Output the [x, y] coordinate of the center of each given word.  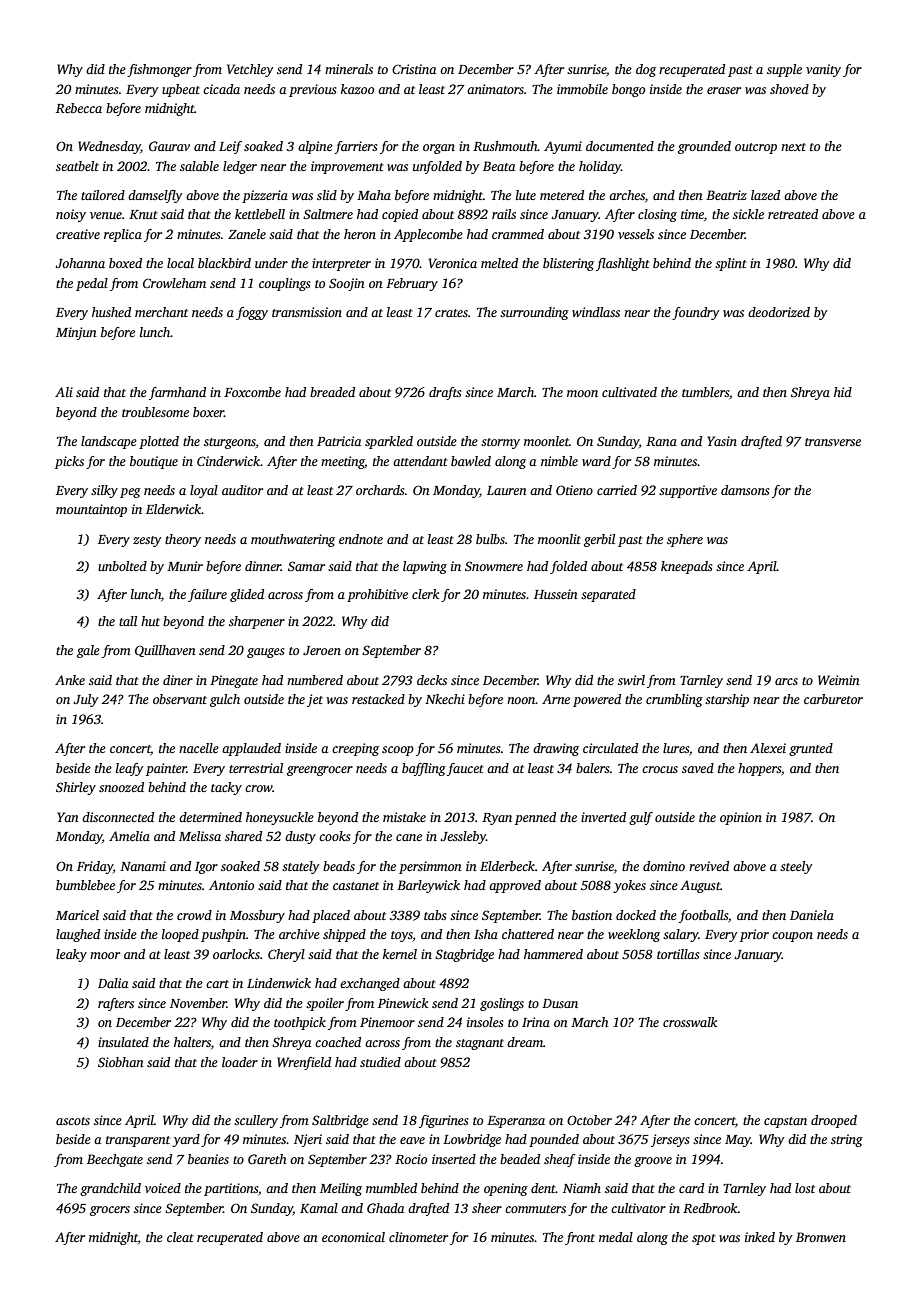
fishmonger [159, 70]
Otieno [574, 490]
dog [646, 70]
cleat [180, 1237]
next [793, 147]
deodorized [779, 312]
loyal [204, 491]
